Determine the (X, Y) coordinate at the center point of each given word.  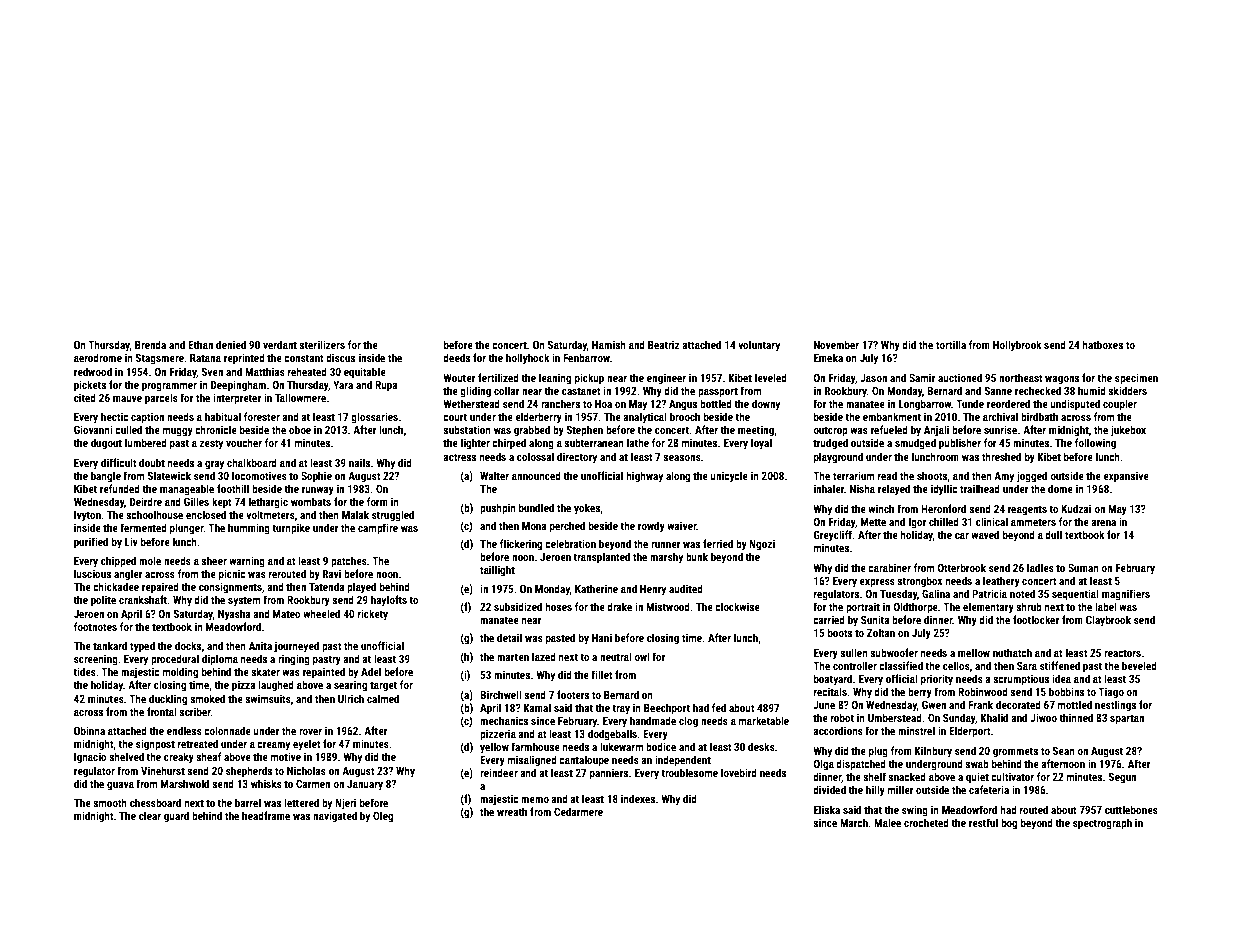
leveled (771, 377)
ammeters (1033, 522)
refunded (120, 488)
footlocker (1036, 619)
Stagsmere (160, 359)
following (1095, 444)
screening (96, 660)
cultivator (1012, 776)
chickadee (116, 586)
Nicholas (306, 770)
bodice (661, 746)
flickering (521, 545)
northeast (1021, 377)
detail (509, 637)
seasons (682, 458)
